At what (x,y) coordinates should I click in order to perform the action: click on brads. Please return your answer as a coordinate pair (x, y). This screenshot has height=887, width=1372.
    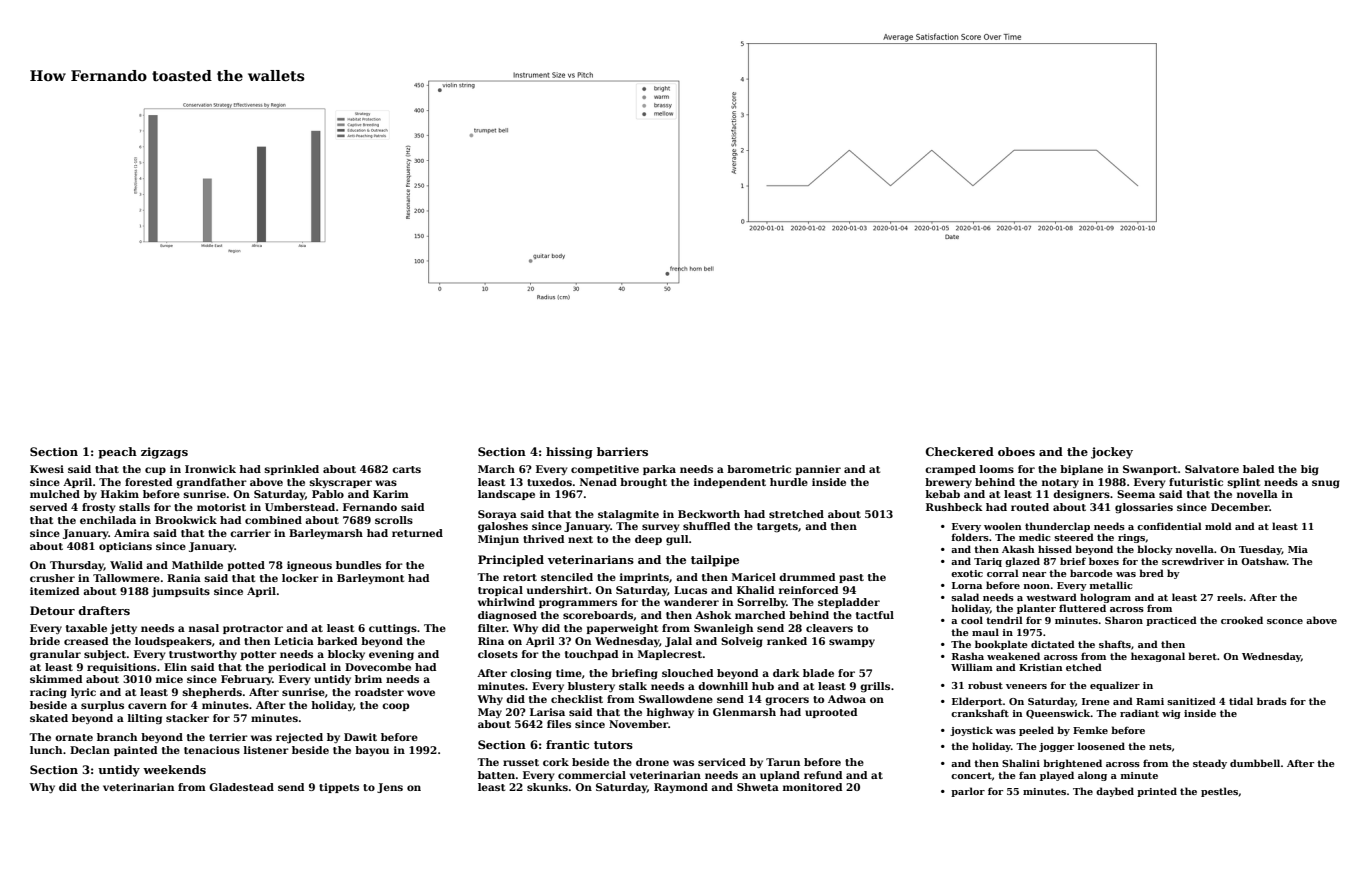
    Looking at the image, I should click on (1272, 701).
